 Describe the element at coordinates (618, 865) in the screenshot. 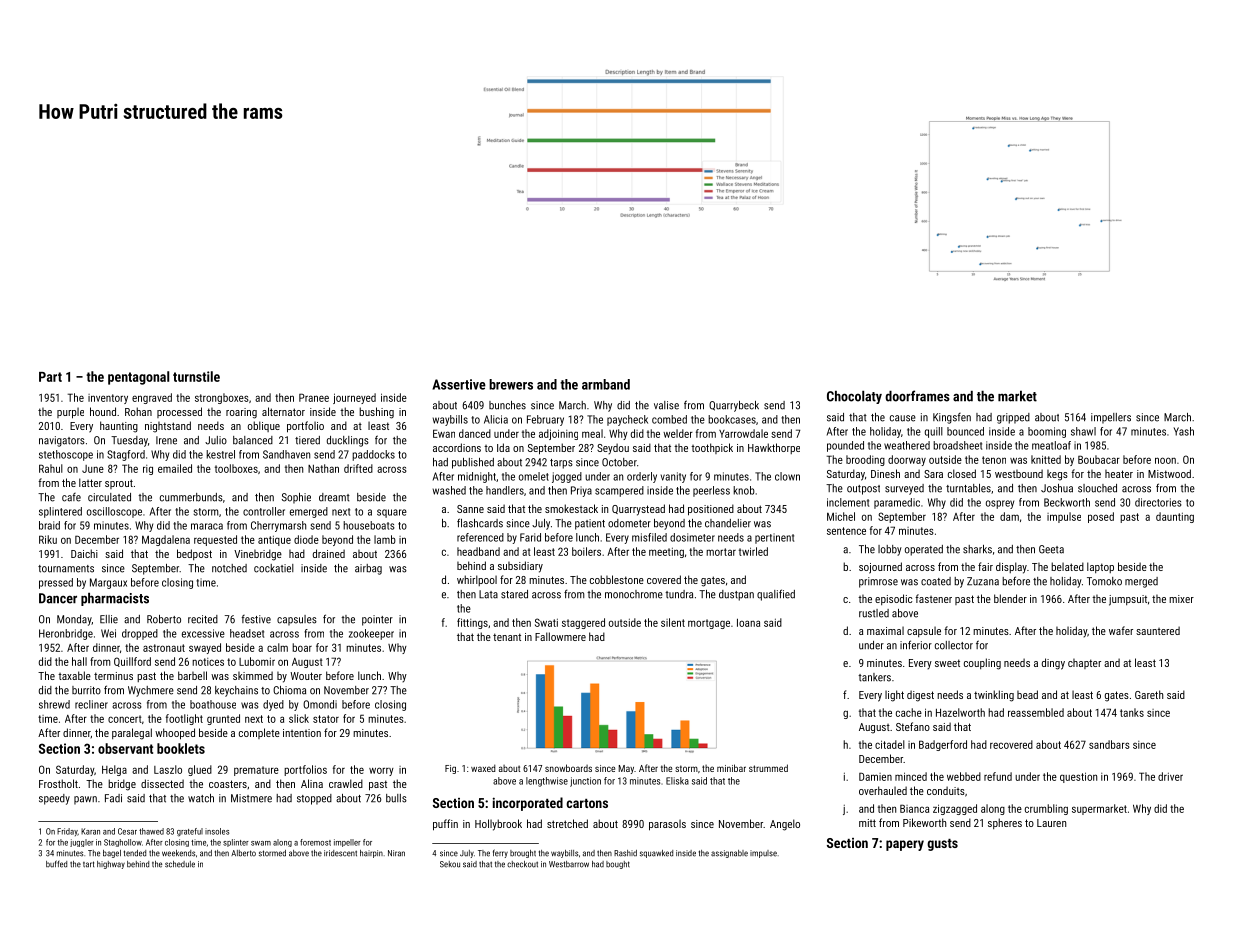

I see `bought` at that location.
